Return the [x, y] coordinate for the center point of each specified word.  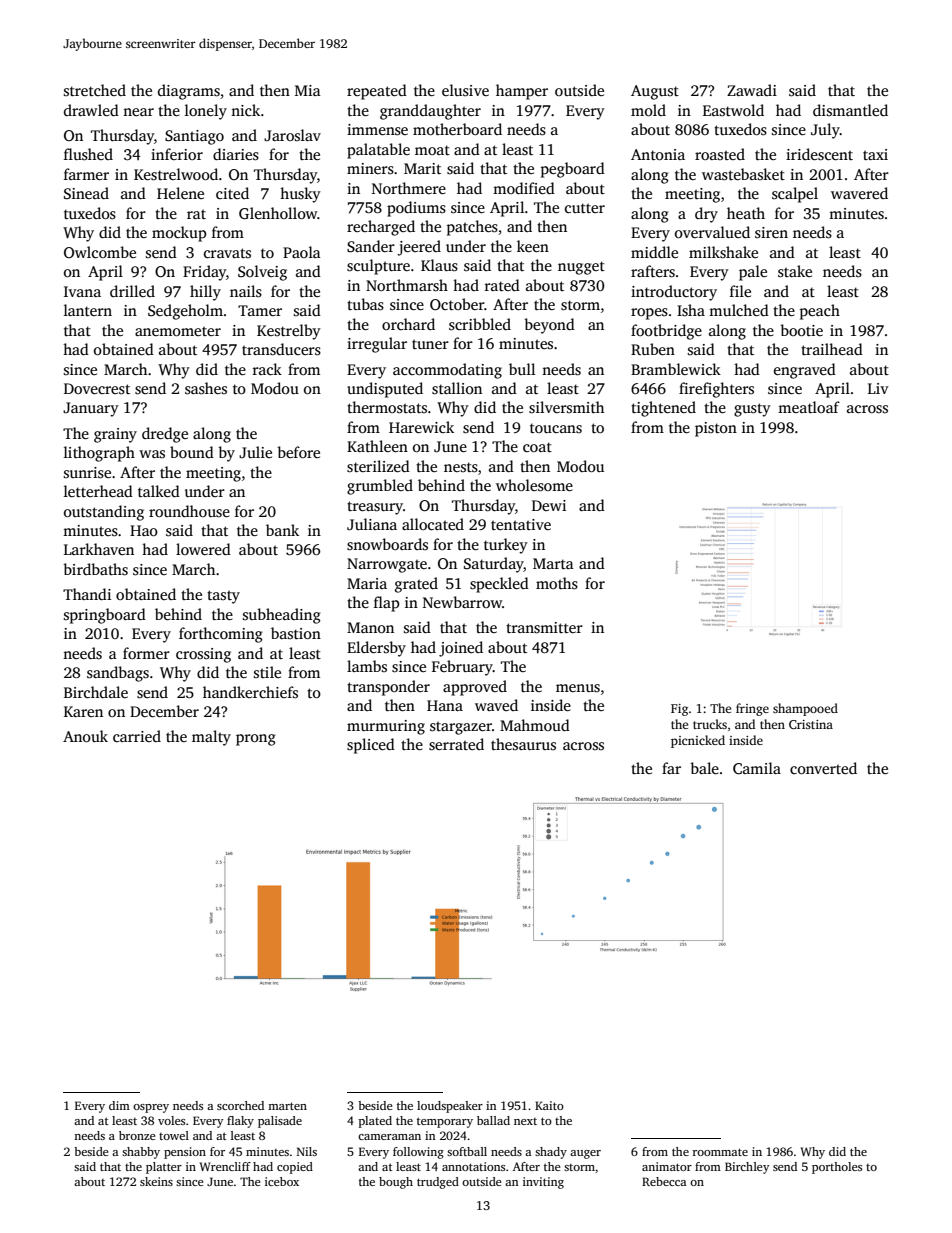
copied [295, 1168]
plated [375, 1122]
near [138, 112]
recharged [381, 228]
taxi [875, 154]
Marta [553, 563]
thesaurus [523, 744]
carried [137, 736]
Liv [878, 388]
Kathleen [377, 446]
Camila [757, 768]
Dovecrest [97, 389]
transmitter [544, 628]
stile [267, 672]
